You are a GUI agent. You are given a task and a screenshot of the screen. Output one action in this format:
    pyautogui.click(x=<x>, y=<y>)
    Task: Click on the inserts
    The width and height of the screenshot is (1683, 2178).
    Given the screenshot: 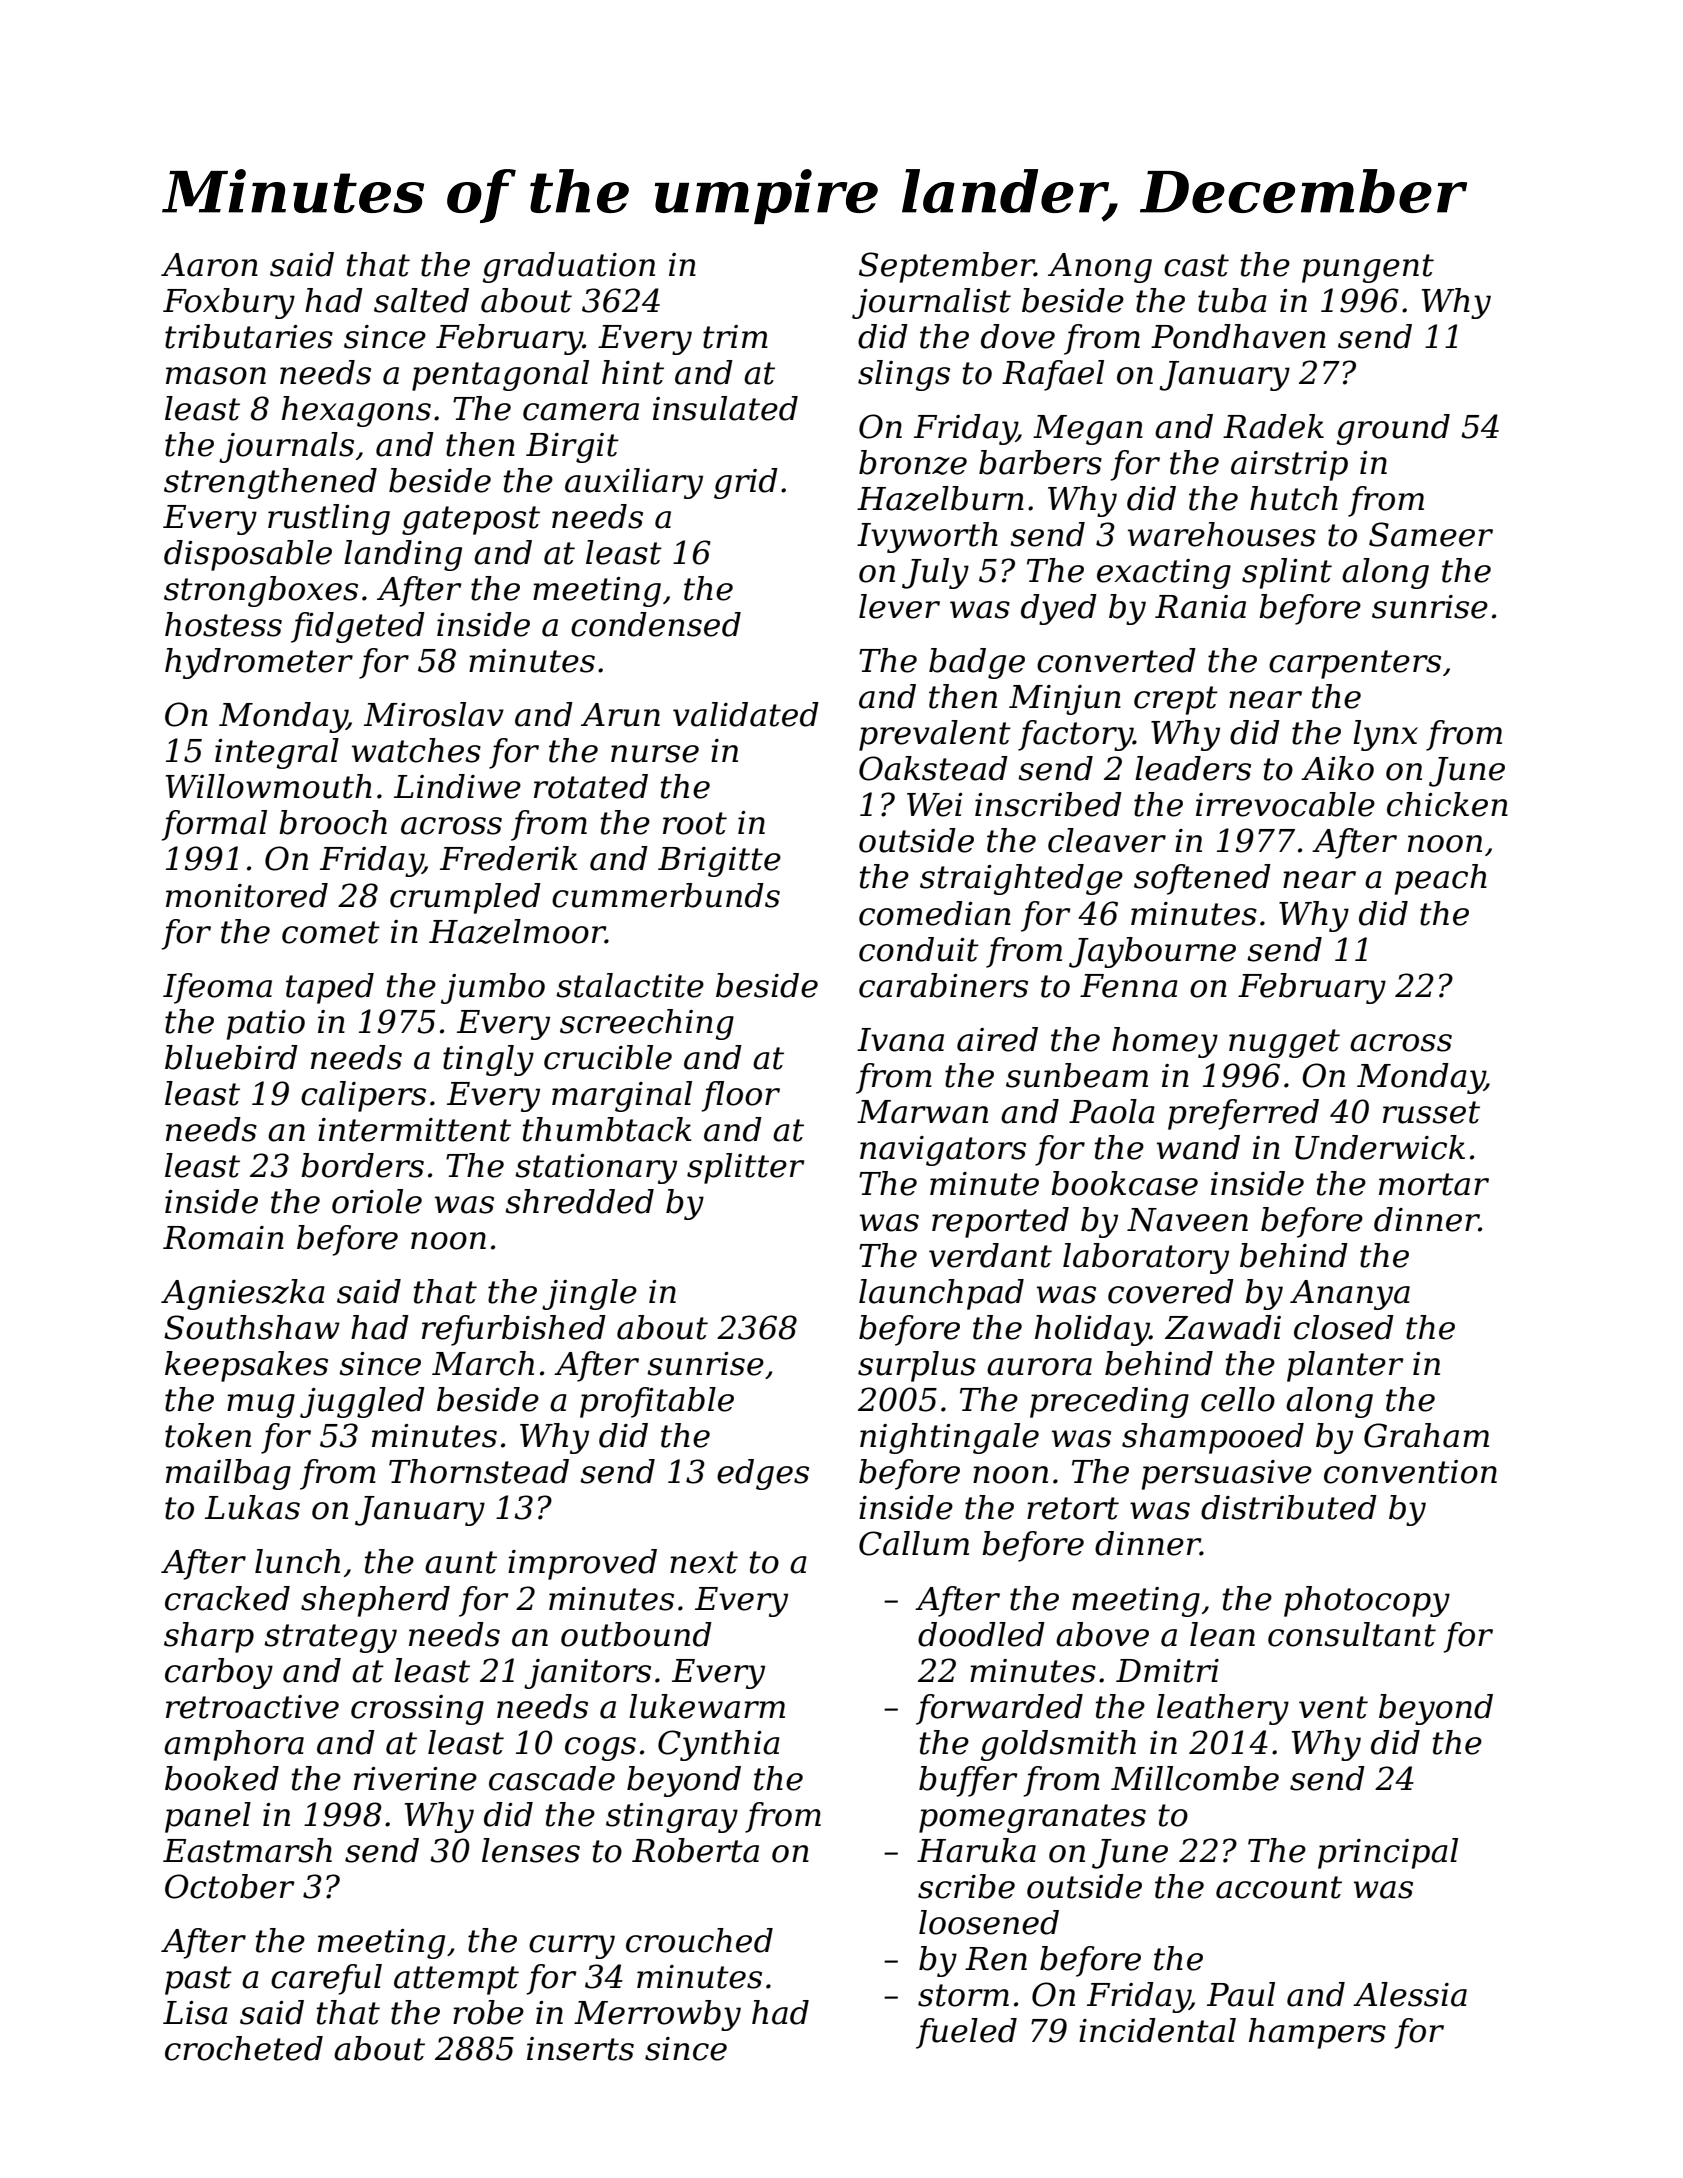 What is the action you would take?
    pyautogui.click(x=580, y=2049)
